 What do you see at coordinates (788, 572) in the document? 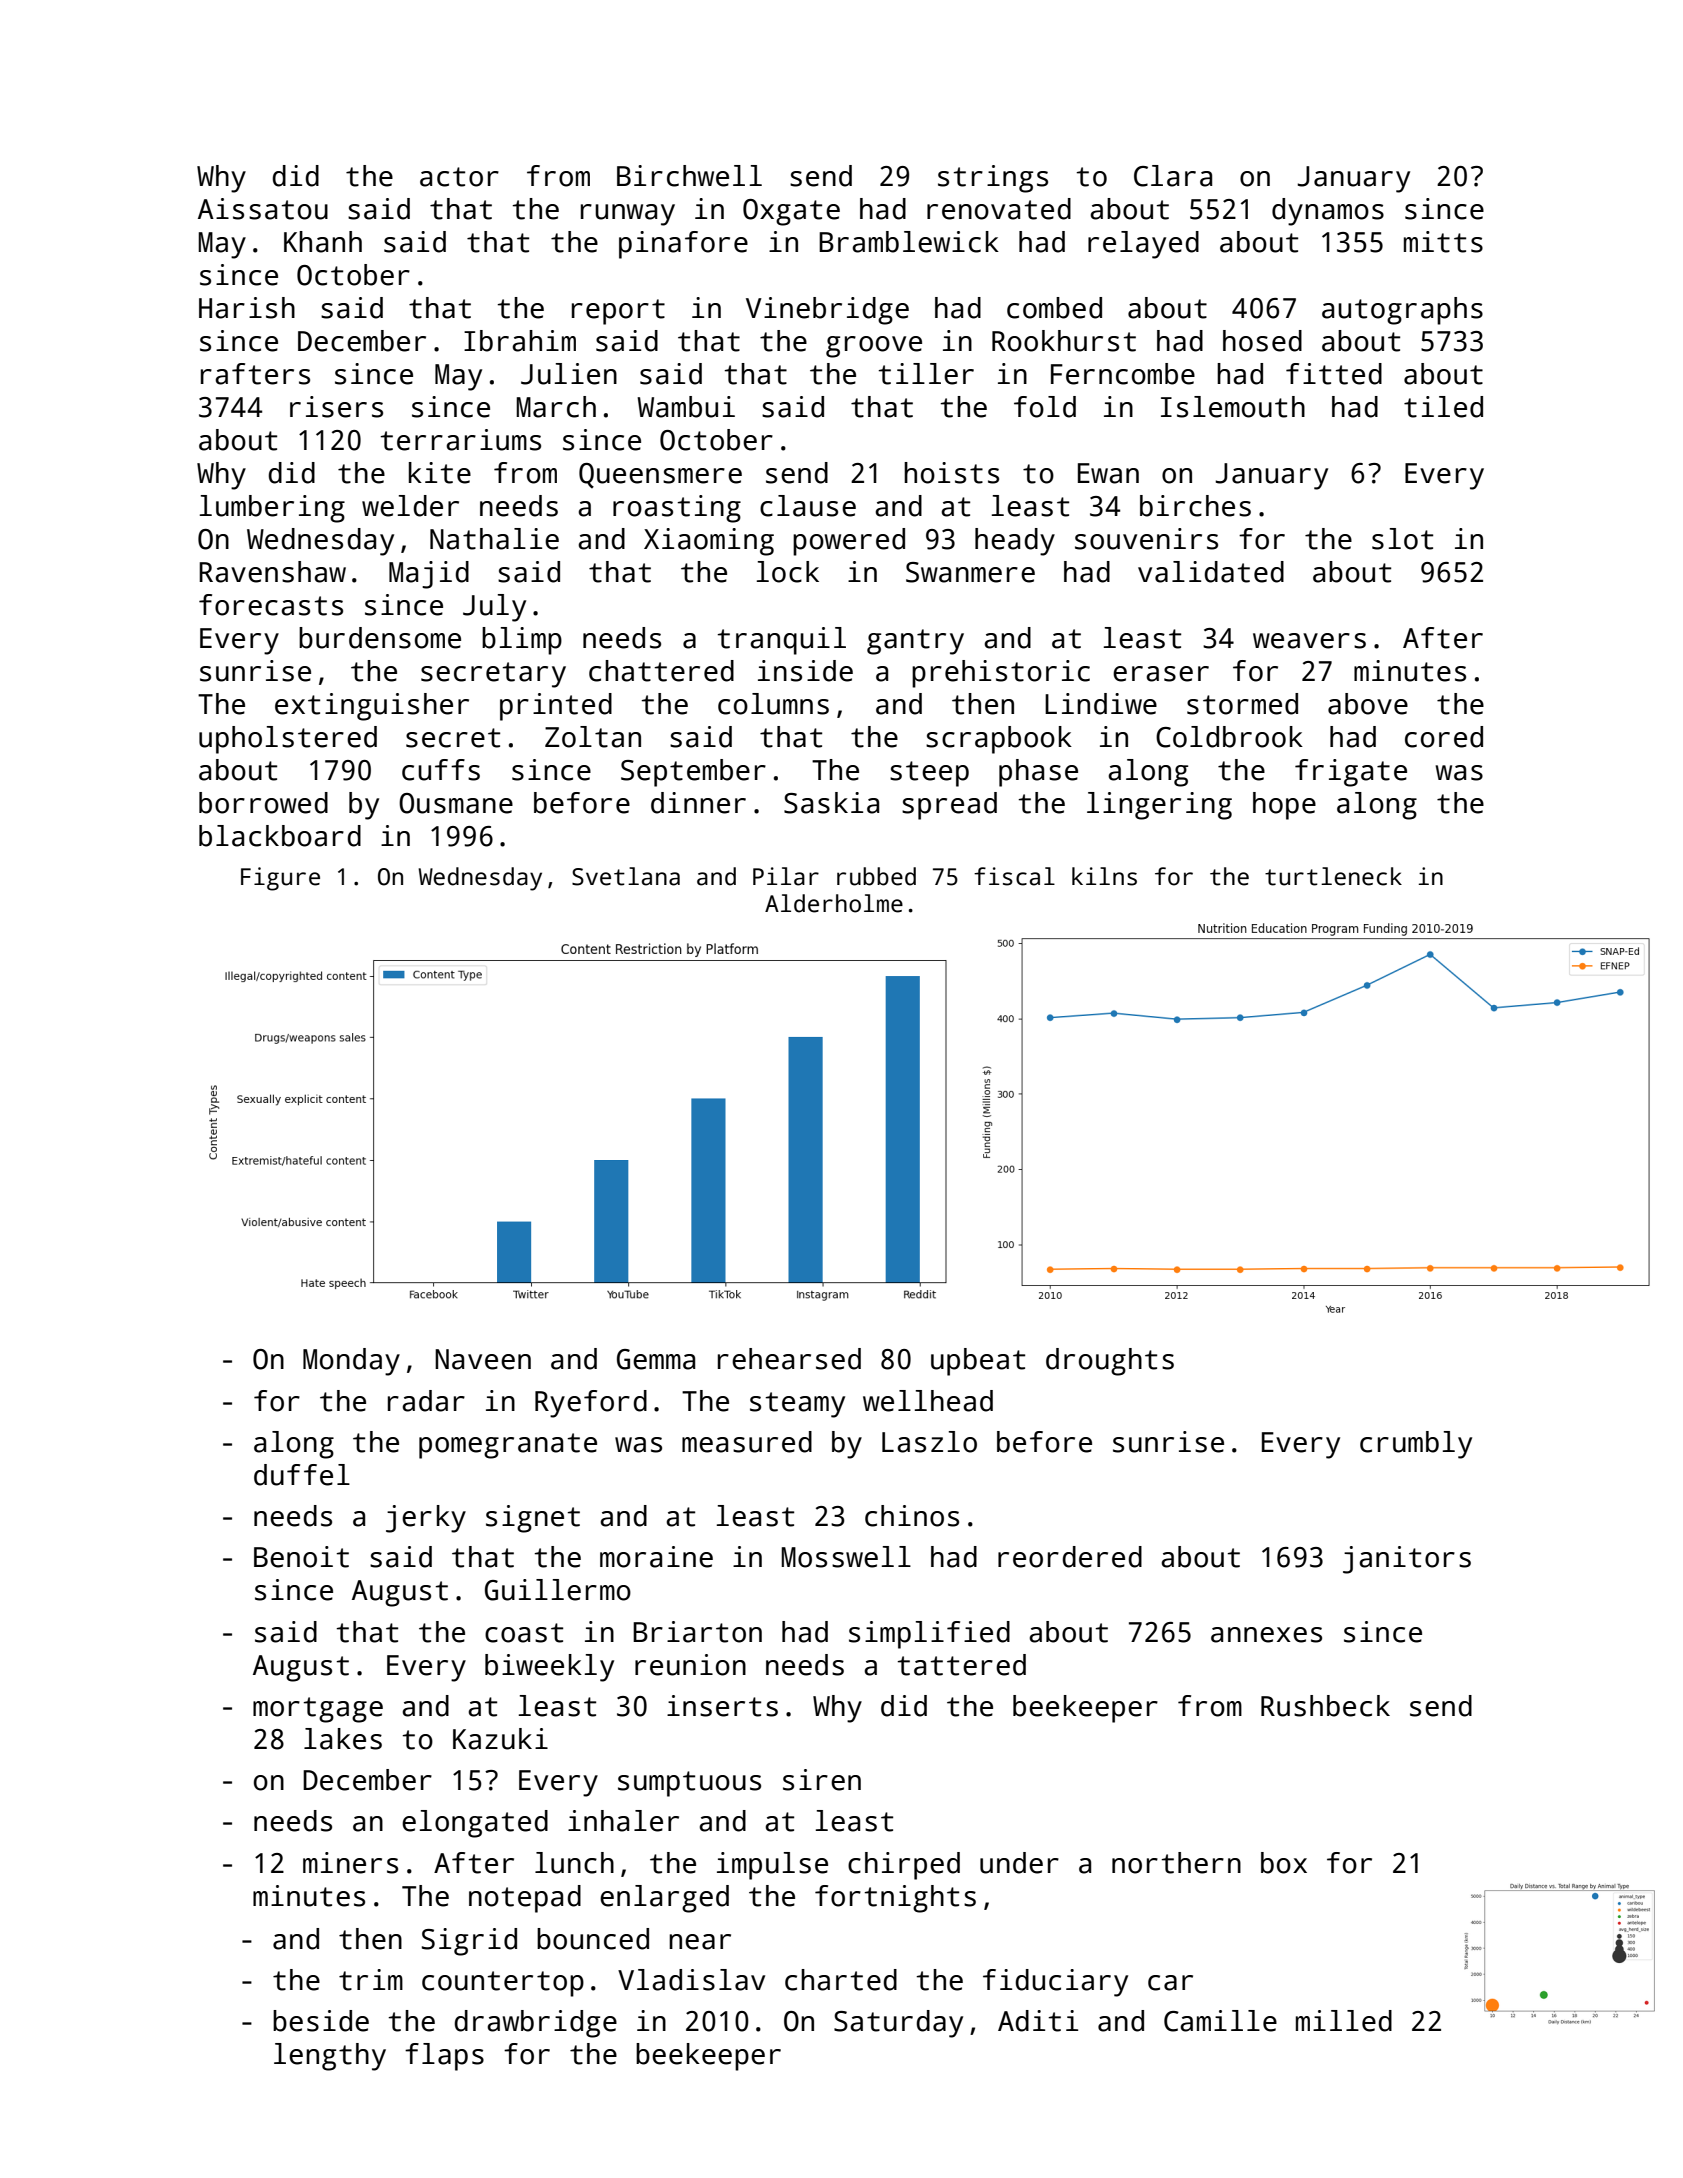
I see `lock` at bounding box center [788, 572].
